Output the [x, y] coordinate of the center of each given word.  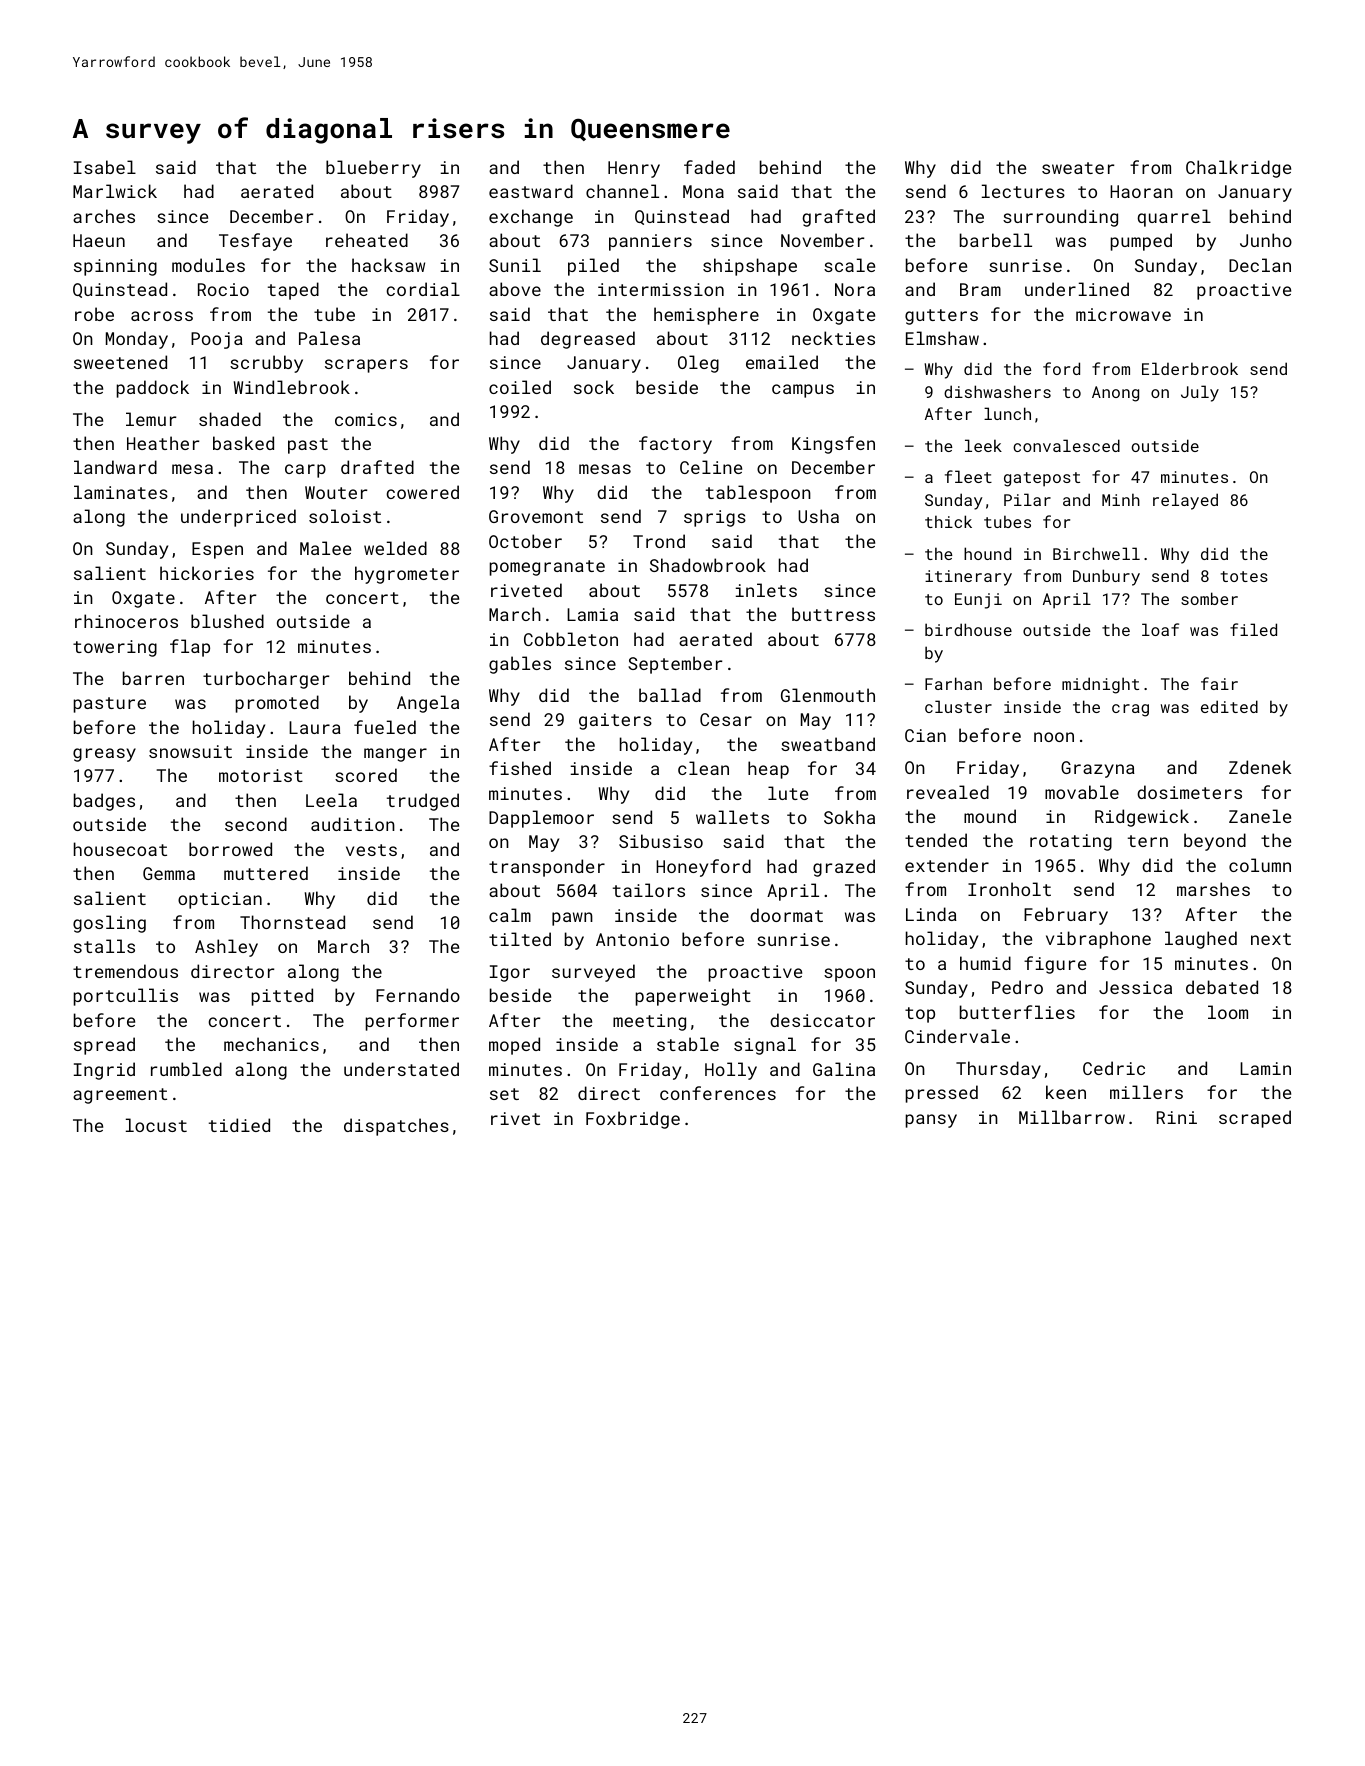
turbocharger [266, 680]
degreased [588, 340]
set [504, 1094]
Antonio [632, 939]
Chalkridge [1238, 169]
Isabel [105, 167]
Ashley [226, 948]
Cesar [726, 719]
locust [156, 1125]
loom [1228, 1012]
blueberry [373, 169]
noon [1054, 737]
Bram [980, 289]
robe [94, 314]
